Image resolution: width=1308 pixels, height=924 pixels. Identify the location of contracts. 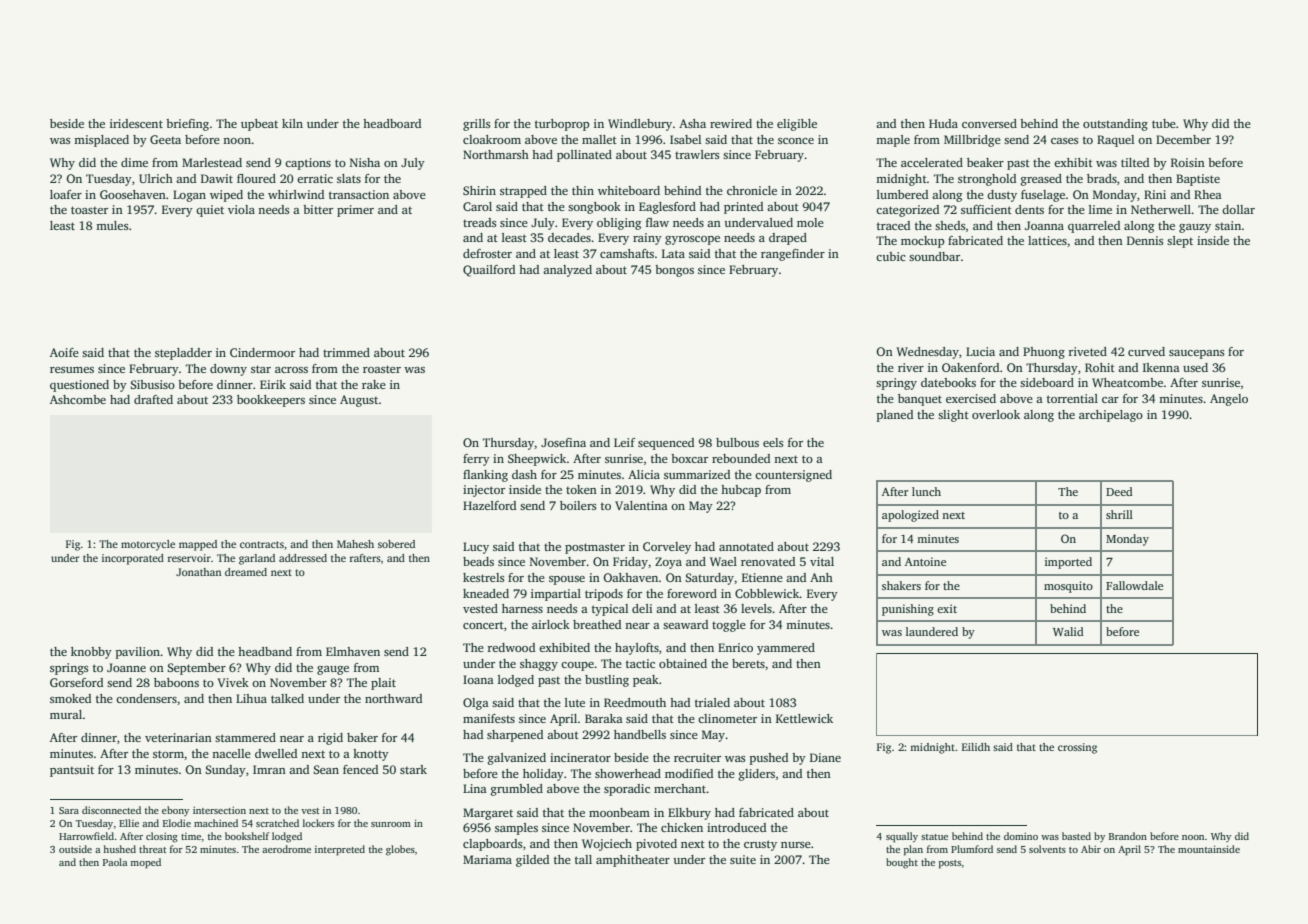
(262, 544).
